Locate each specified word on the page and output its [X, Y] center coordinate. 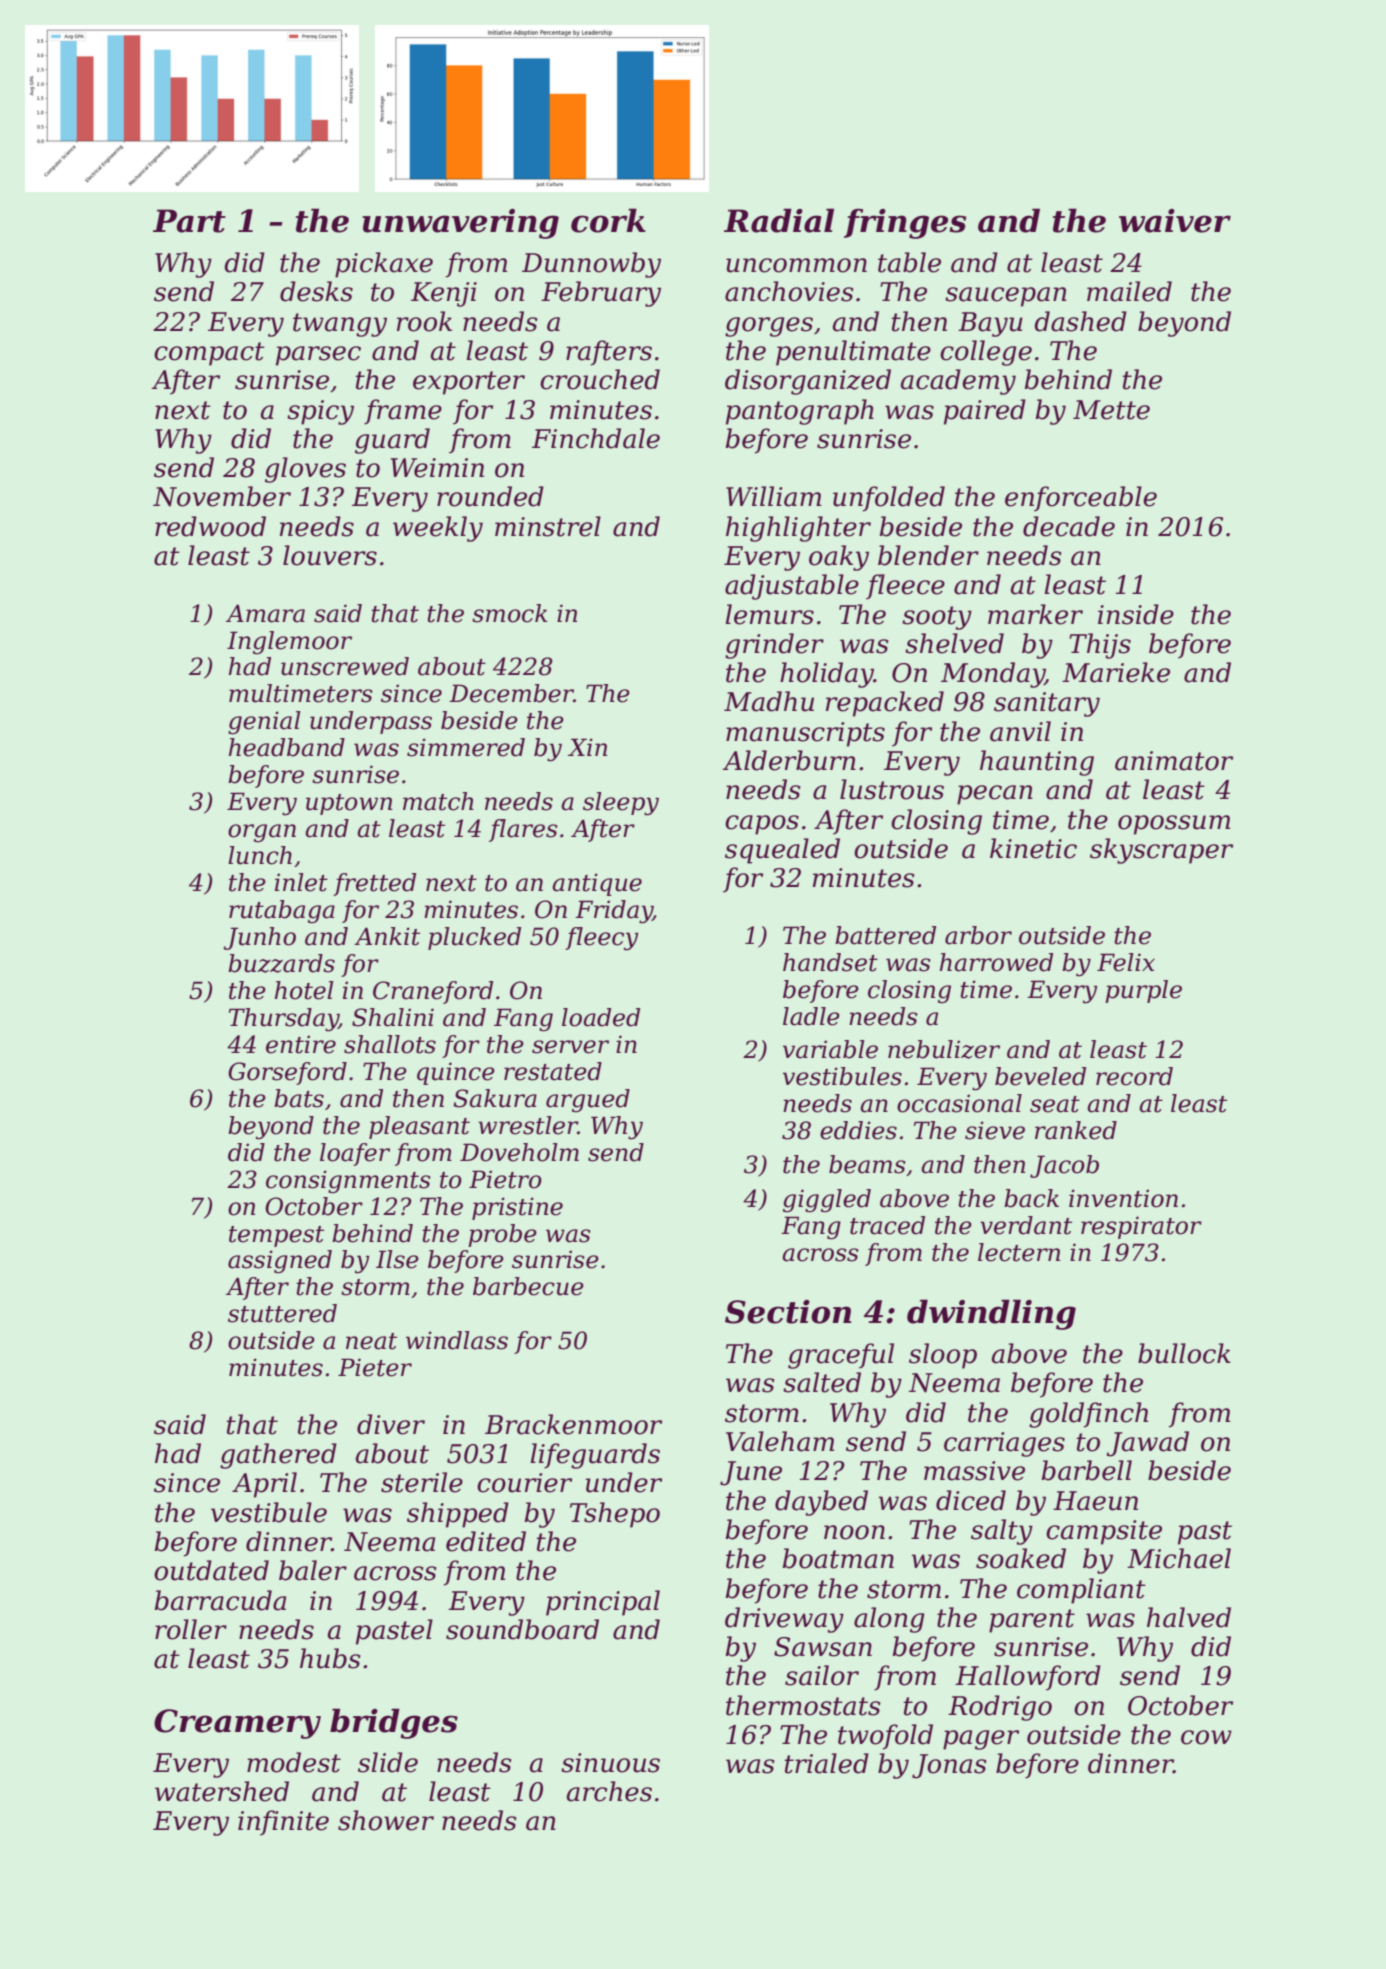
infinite [283, 1823]
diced [971, 1500]
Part [189, 221]
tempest [276, 1236]
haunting [1037, 763]
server [570, 1047]
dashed [1080, 321]
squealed [782, 851]
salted [822, 1382]
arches [609, 1791]
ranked [1076, 1130]
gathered [278, 1456]
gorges [769, 327]
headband [287, 747]
